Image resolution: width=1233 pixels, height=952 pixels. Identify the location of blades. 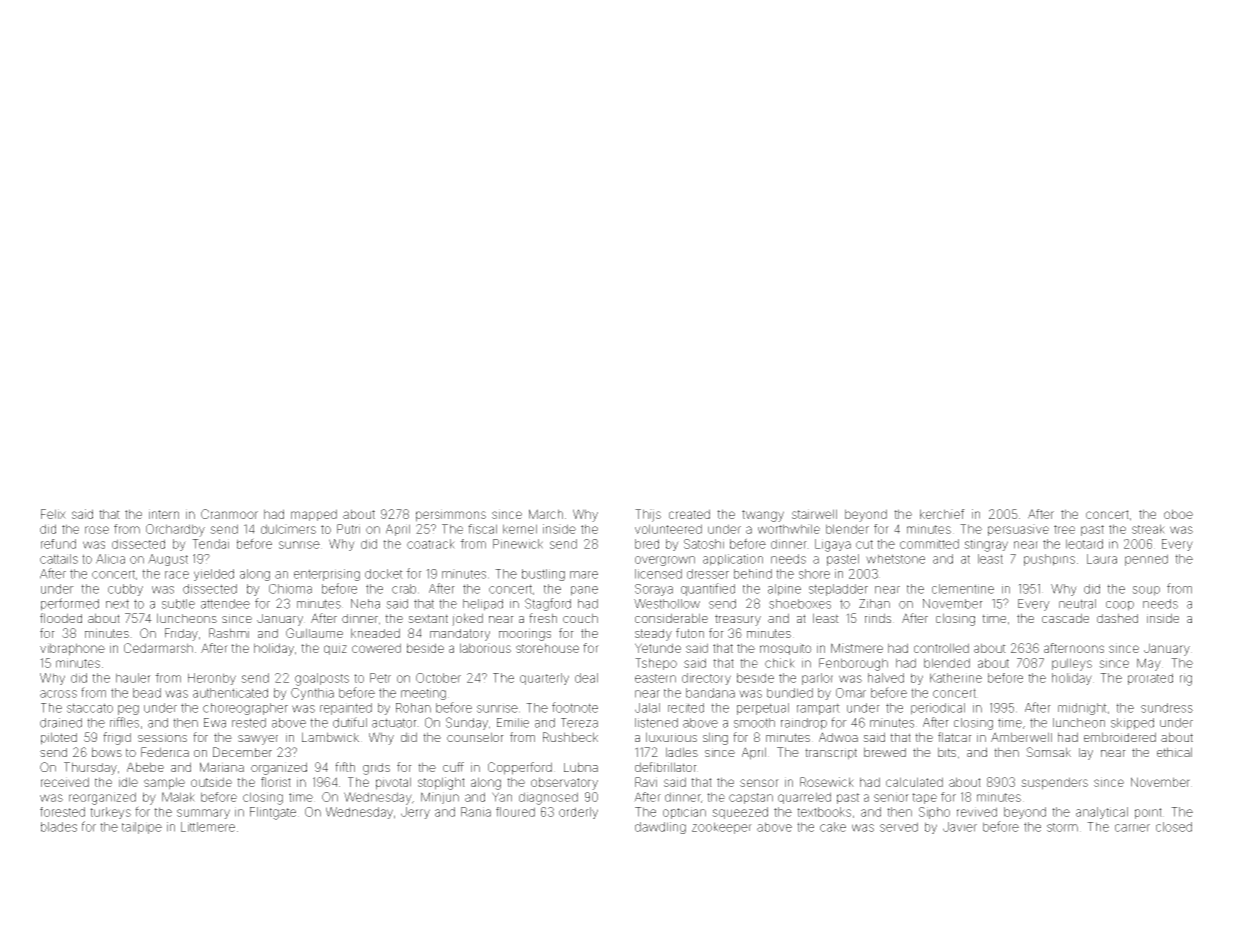
(59, 827).
